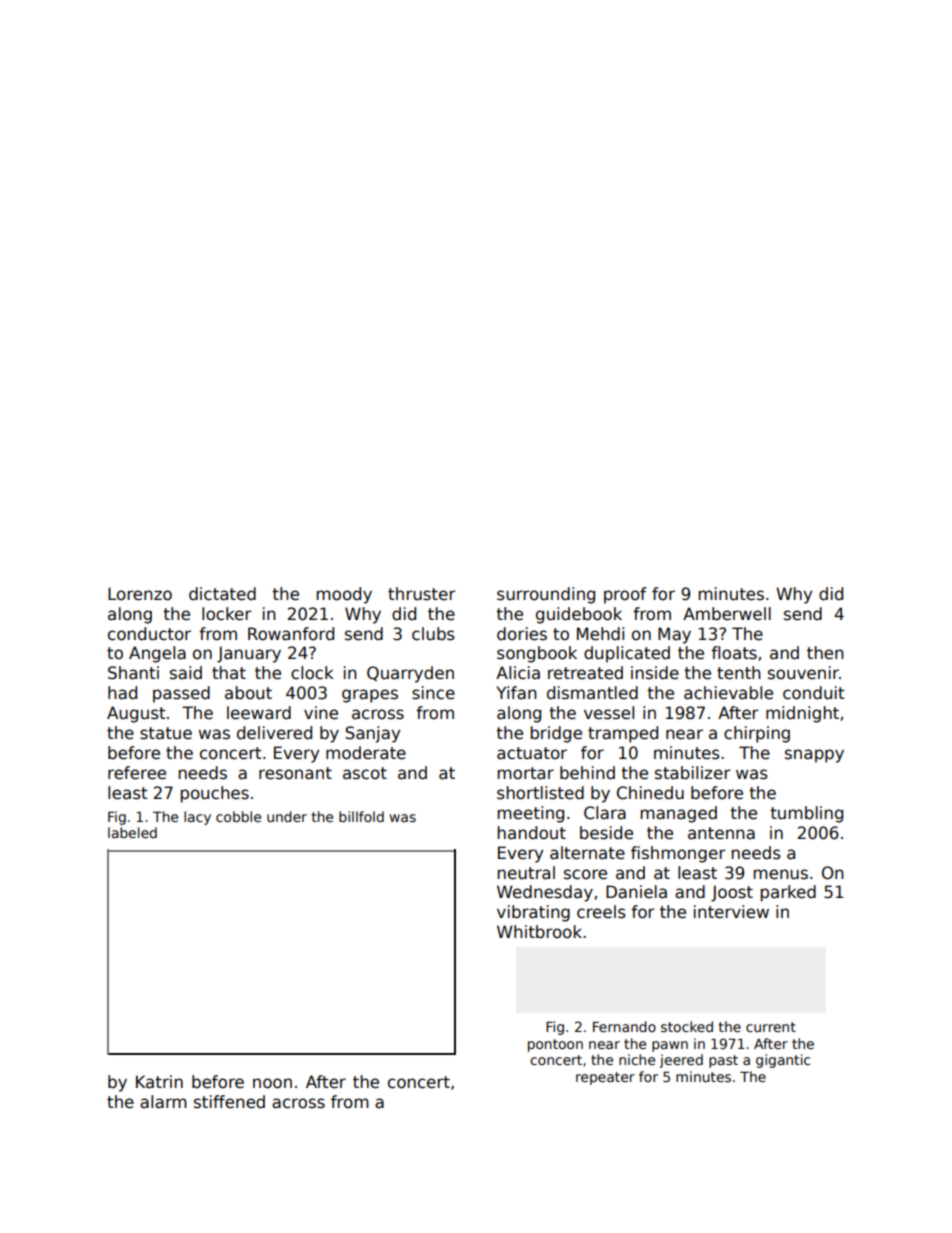 The height and width of the page is (1233, 952). What do you see at coordinates (605, 1078) in the page?
I see `repeater` at bounding box center [605, 1078].
